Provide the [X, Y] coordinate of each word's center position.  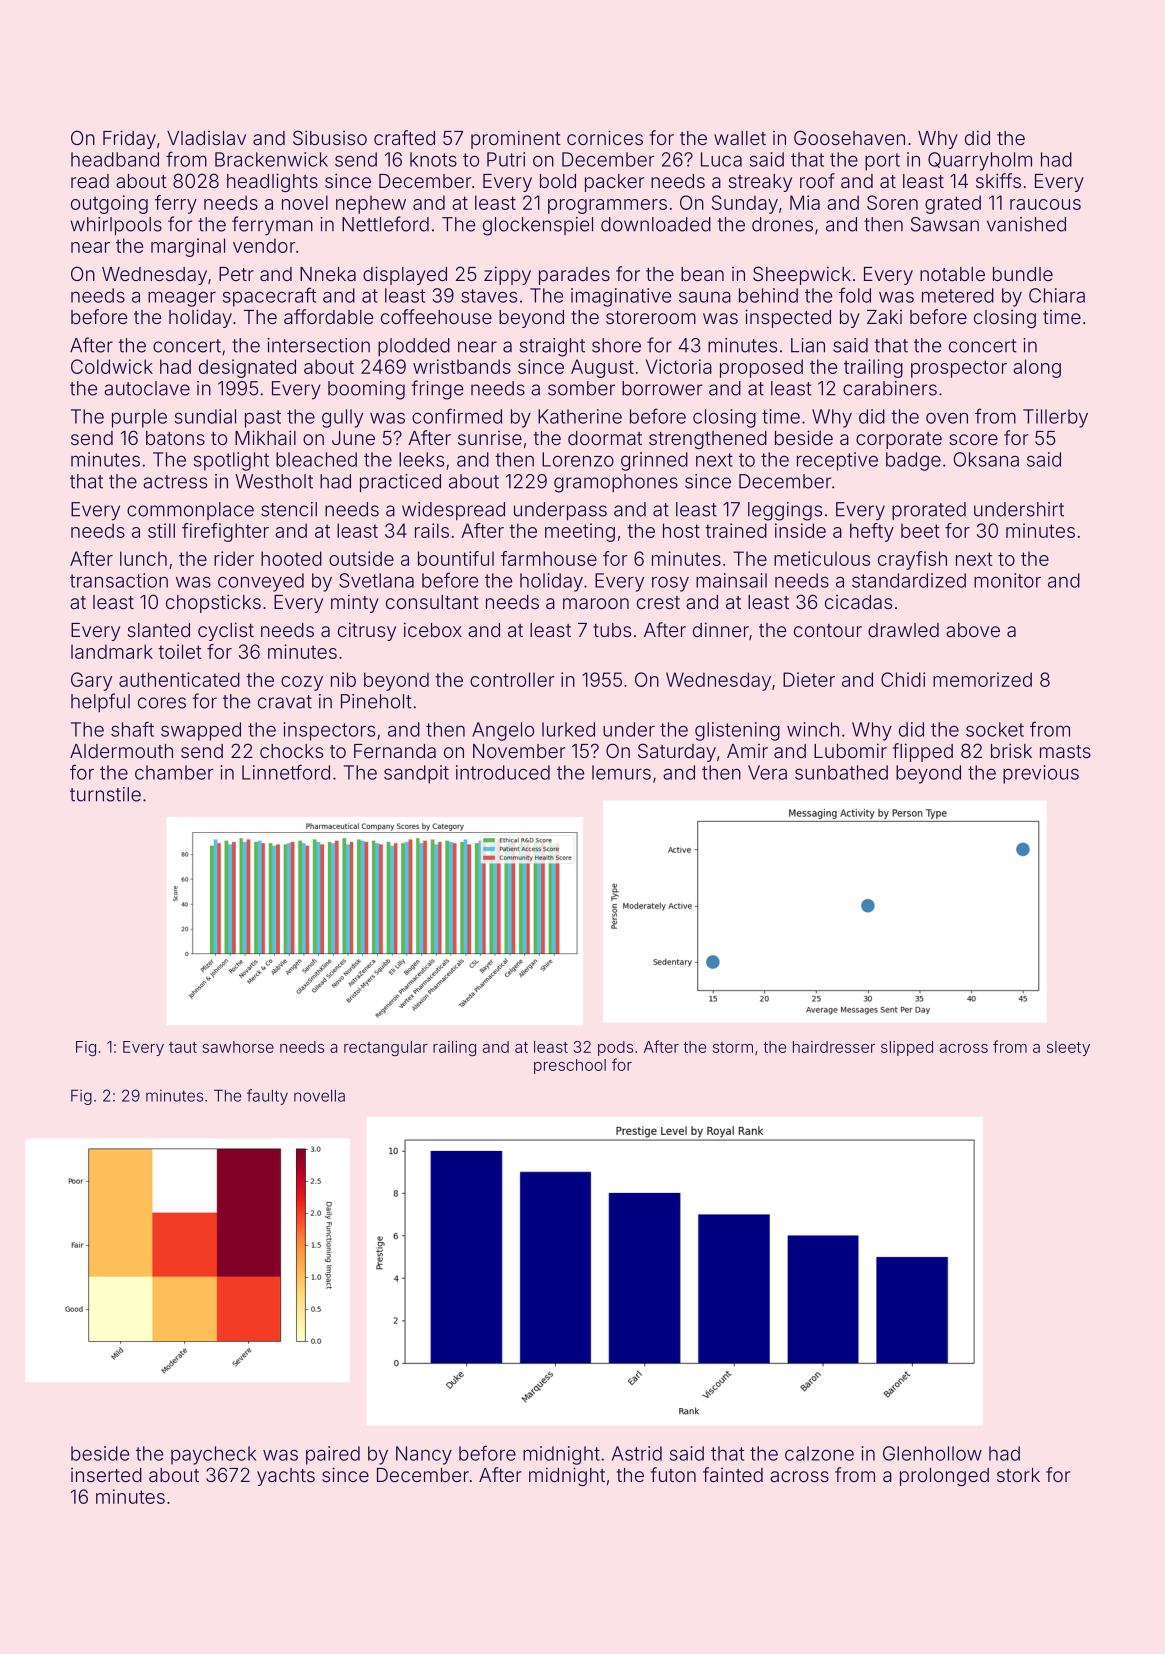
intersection [318, 345]
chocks [291, 751]
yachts [286, 1477]
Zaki [884, 317]
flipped [923, 752]
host [681, 530]
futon [673, 1474]
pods [615, 1048]
